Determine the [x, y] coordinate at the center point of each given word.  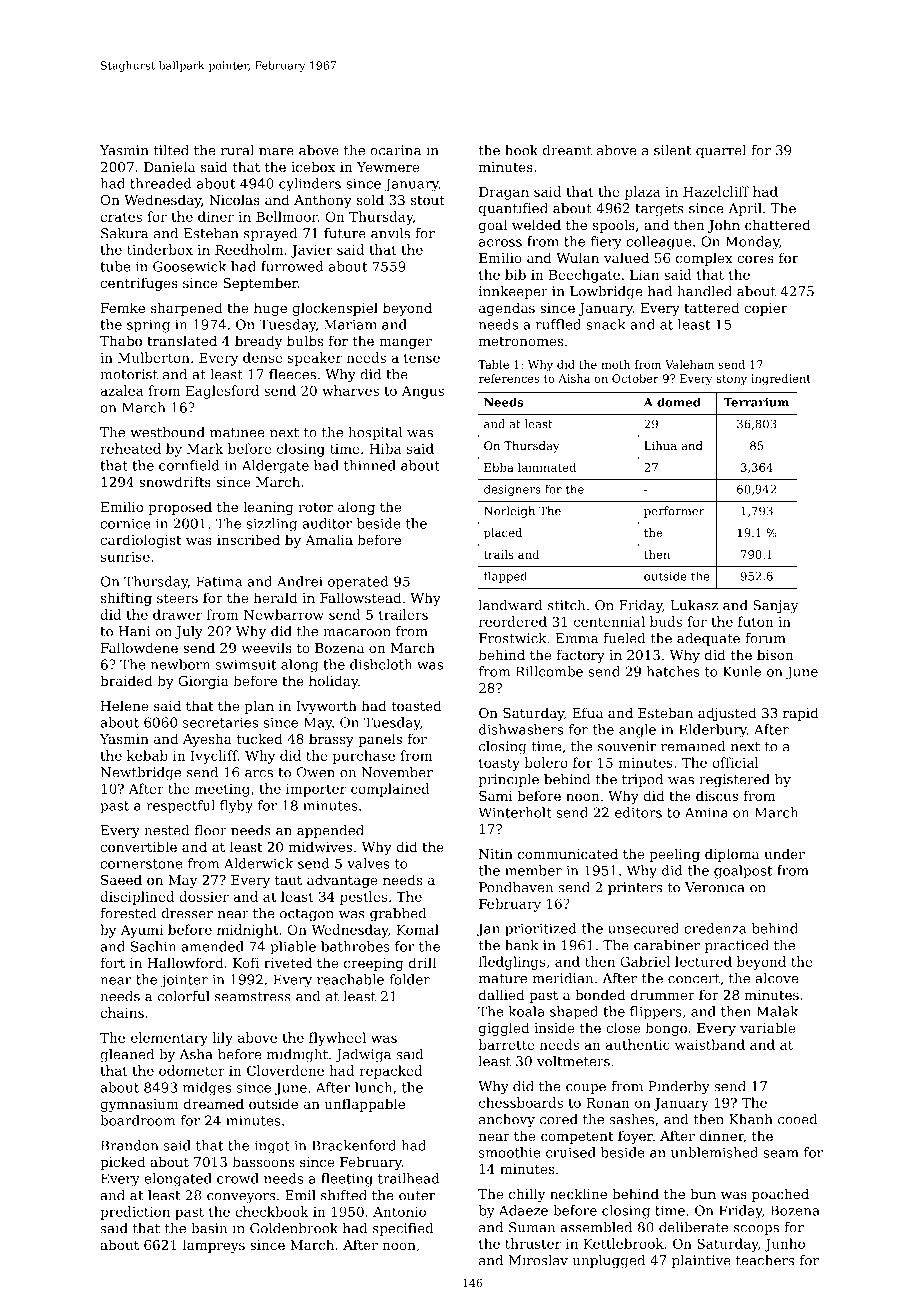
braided [126, 680]
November [397, 772]
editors [638, 812]
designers [512, 490]
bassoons [263, 1161]
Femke [123, 307]
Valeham [689, 364]
